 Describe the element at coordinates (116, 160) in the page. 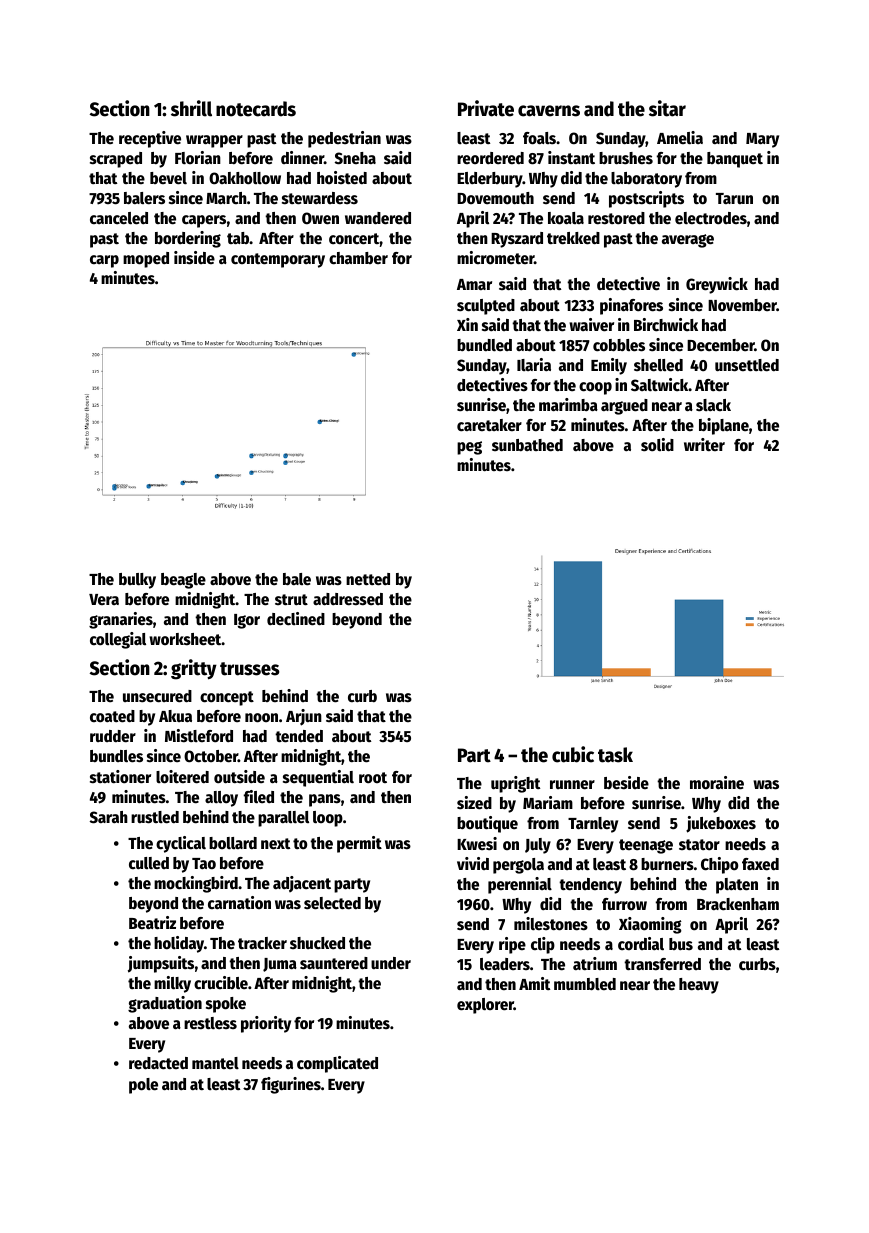

I see `scraped` at that location.
